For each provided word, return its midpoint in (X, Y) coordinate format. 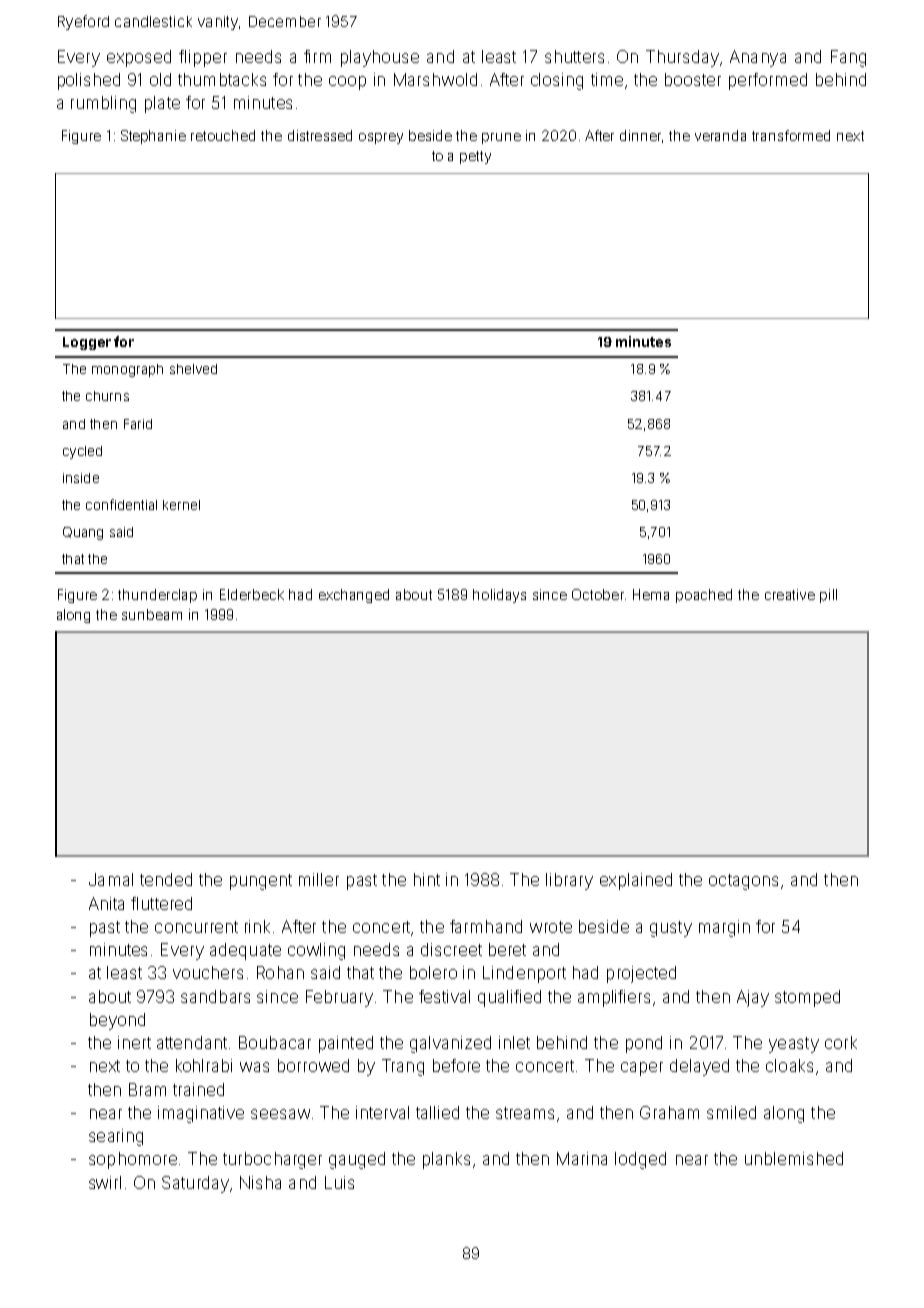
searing (116, 1137)
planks (446, 1160)
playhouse (380, 58)
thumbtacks (222, 79)
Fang (848, 58)
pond (644, 1044)
